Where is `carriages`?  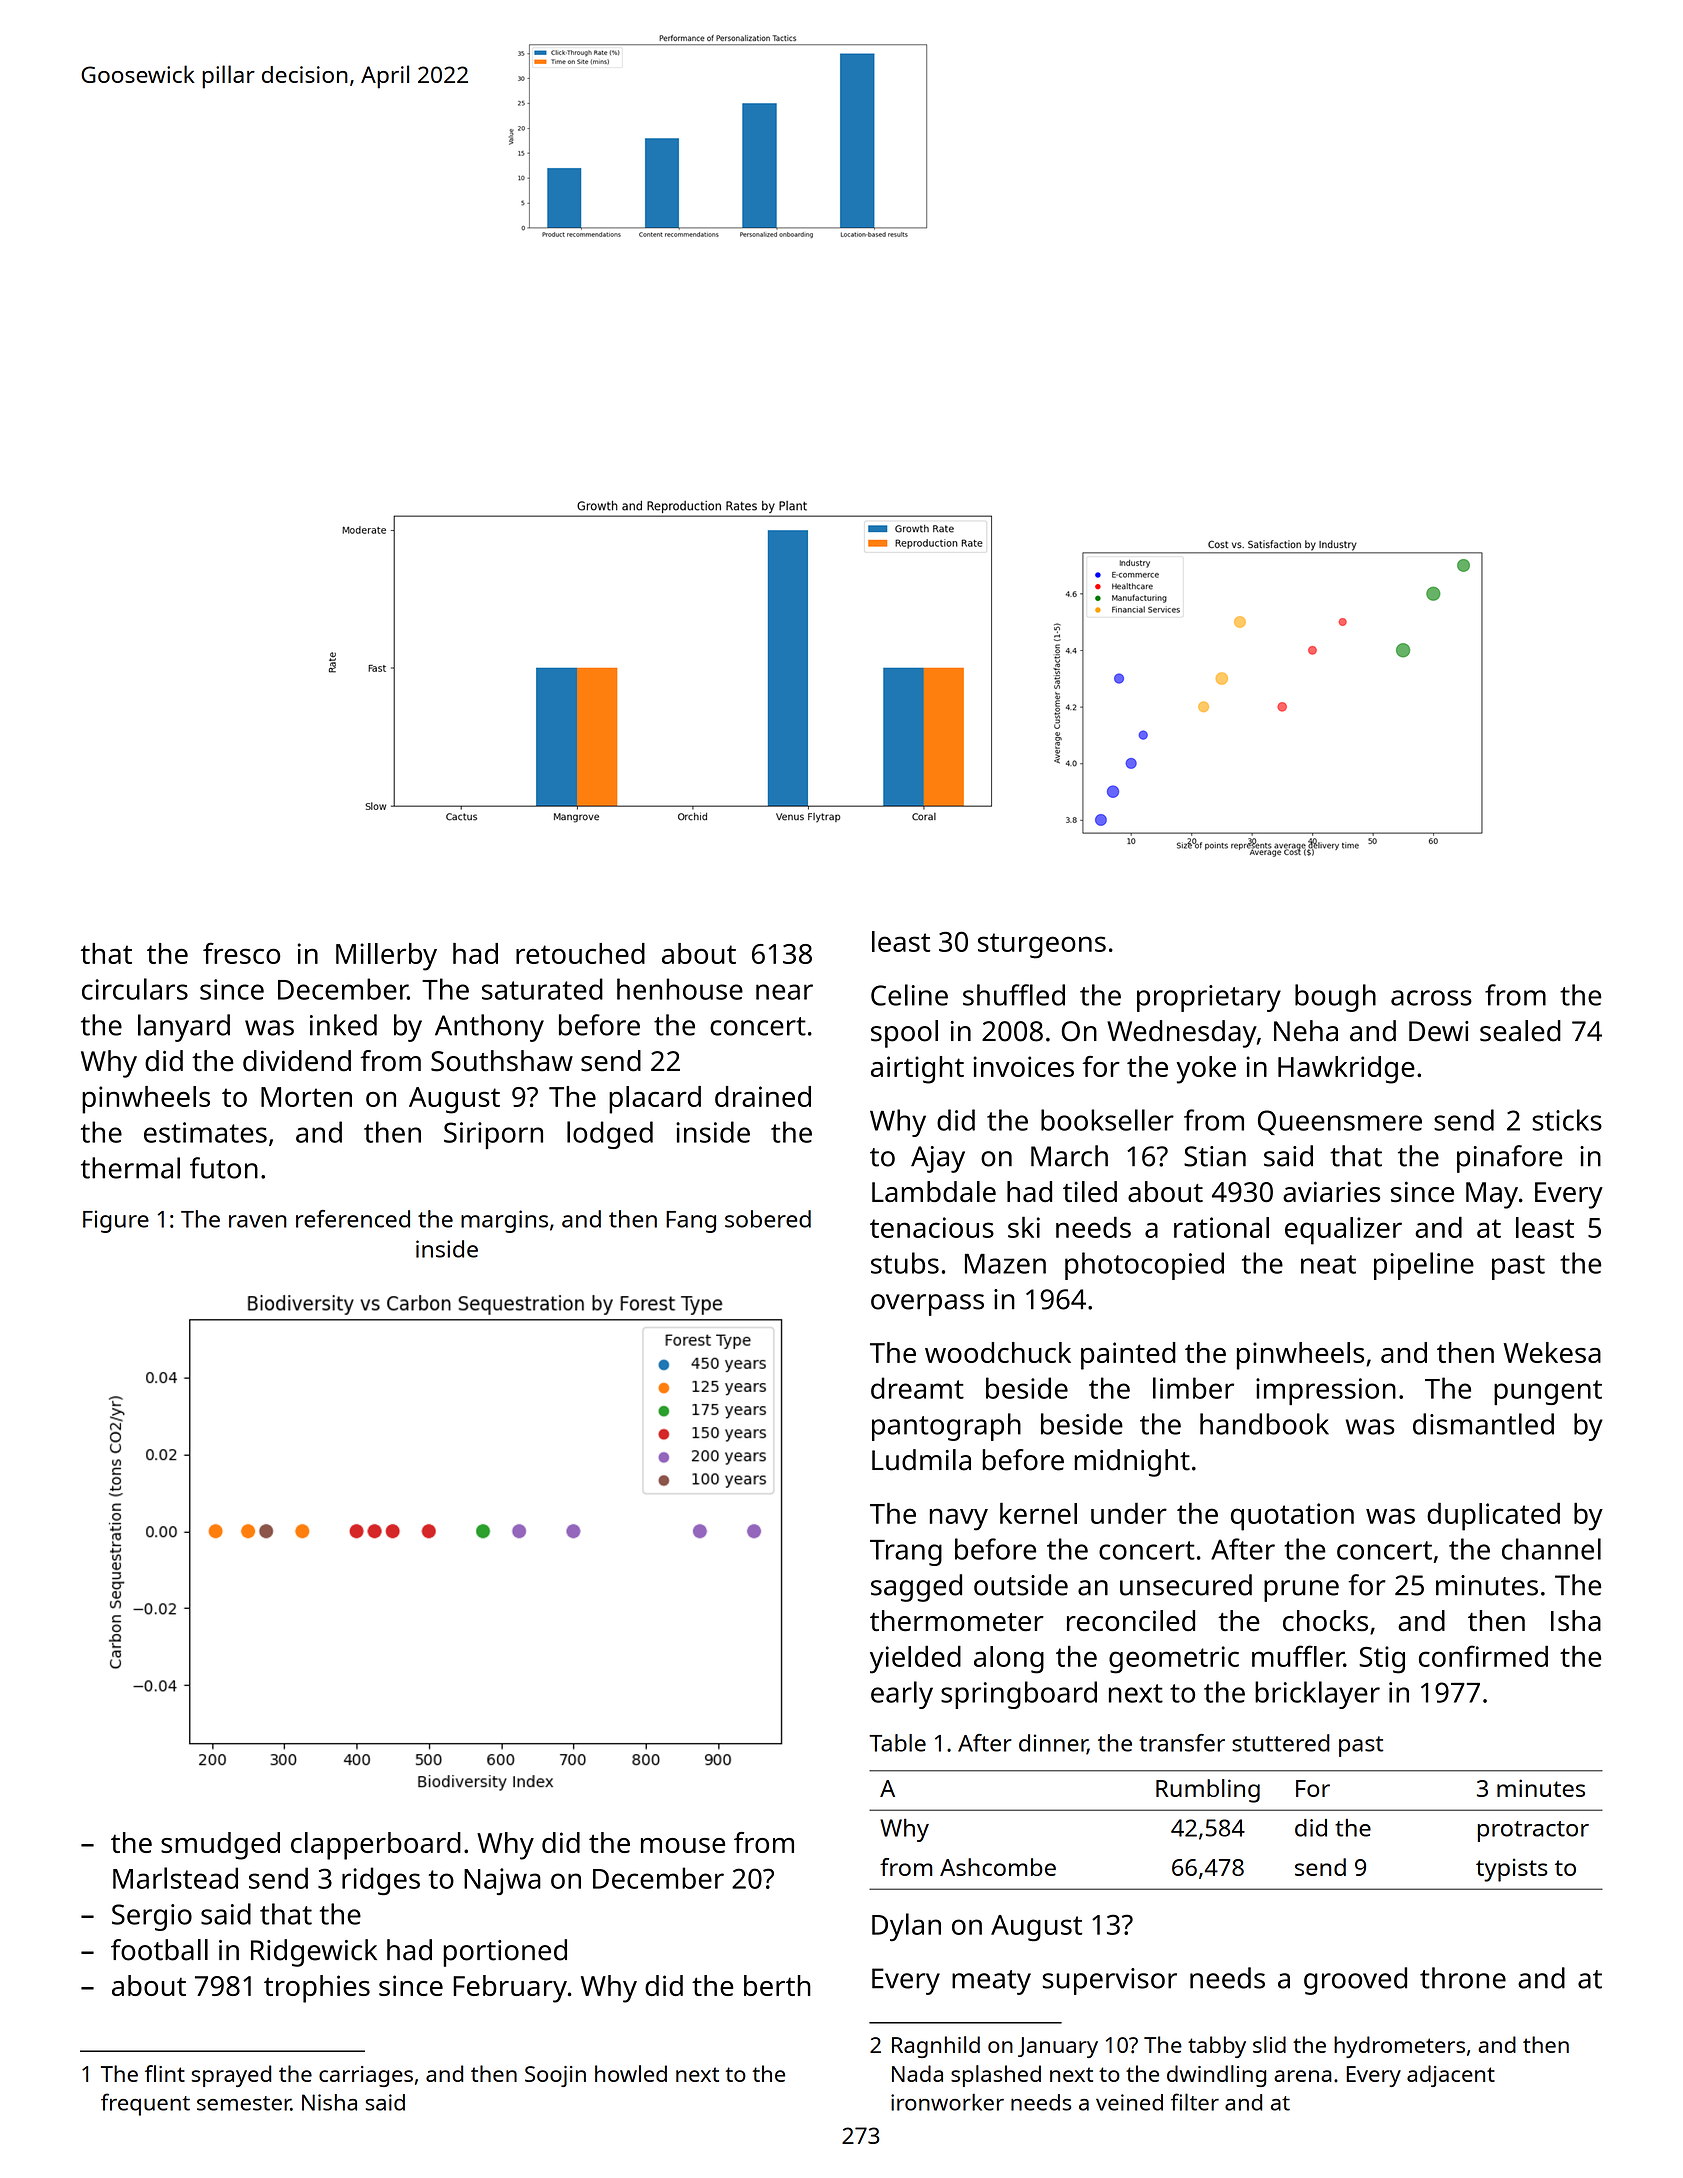 carriages is located at coordinates (366, 2076).
